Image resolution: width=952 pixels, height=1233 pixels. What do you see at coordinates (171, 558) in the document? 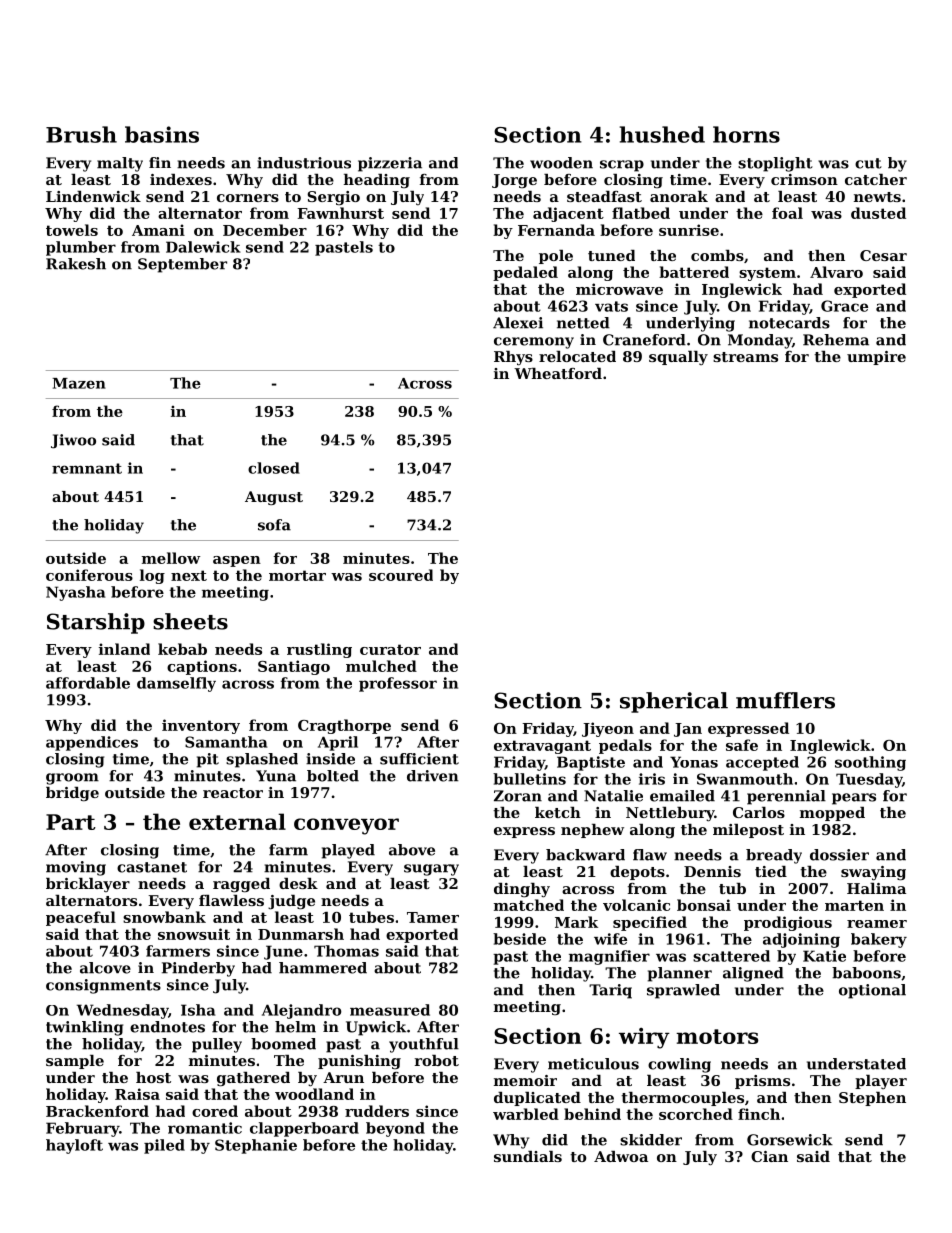
I see `mellow` at bounding box center [171, 558].
